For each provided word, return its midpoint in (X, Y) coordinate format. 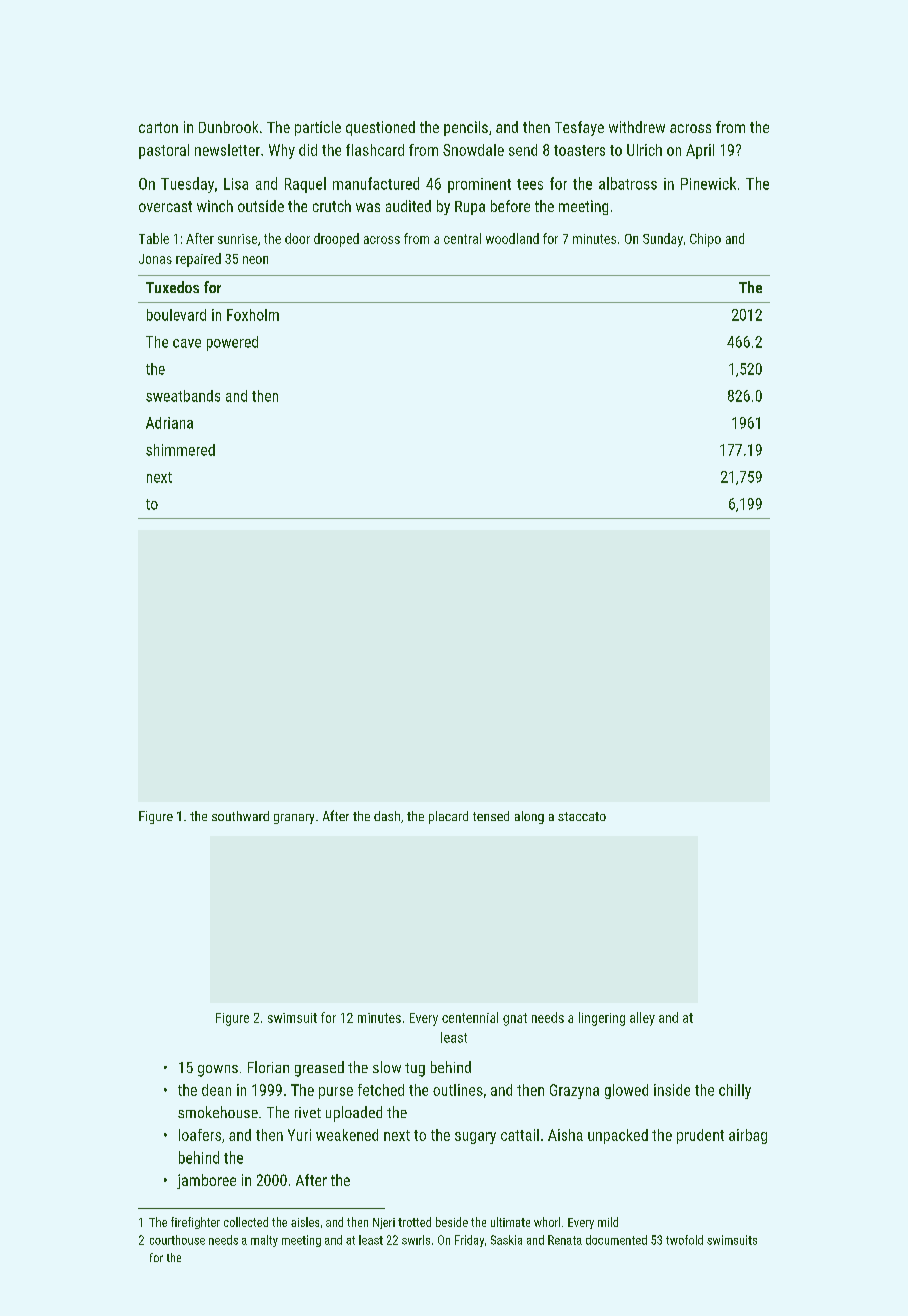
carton (158, 127)
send (523, 150)
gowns (218, 1071)
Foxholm (253, 315)
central (462, 238)
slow (387, 1067)
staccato (582, 816)
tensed (491, 816)
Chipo (705, 240)
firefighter (195, 1223)
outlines (458, 1090)
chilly (735, 1091)
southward (240, 816)
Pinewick (708, 183)
